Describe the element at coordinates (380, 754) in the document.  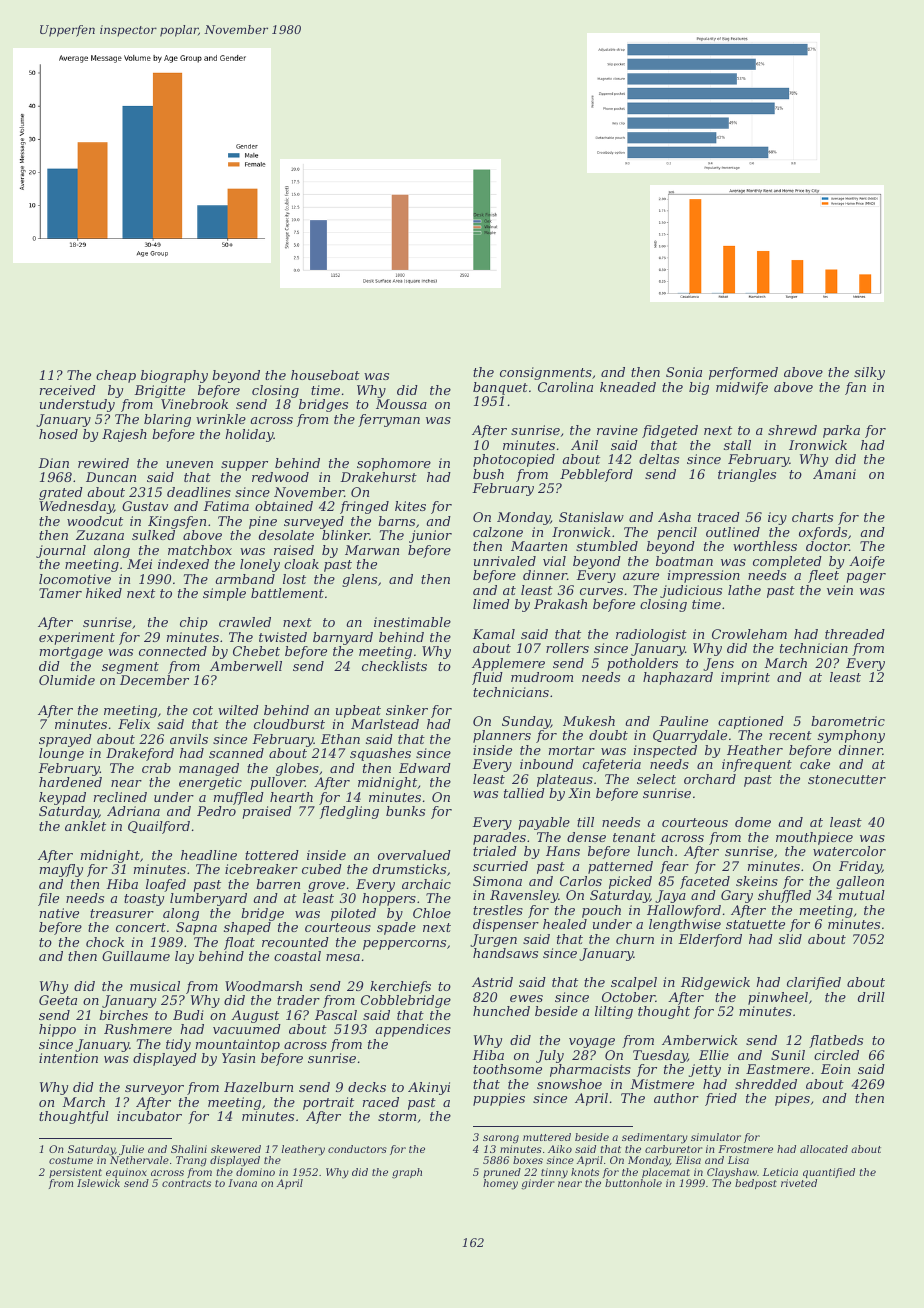
I see `squashes` at that location.
